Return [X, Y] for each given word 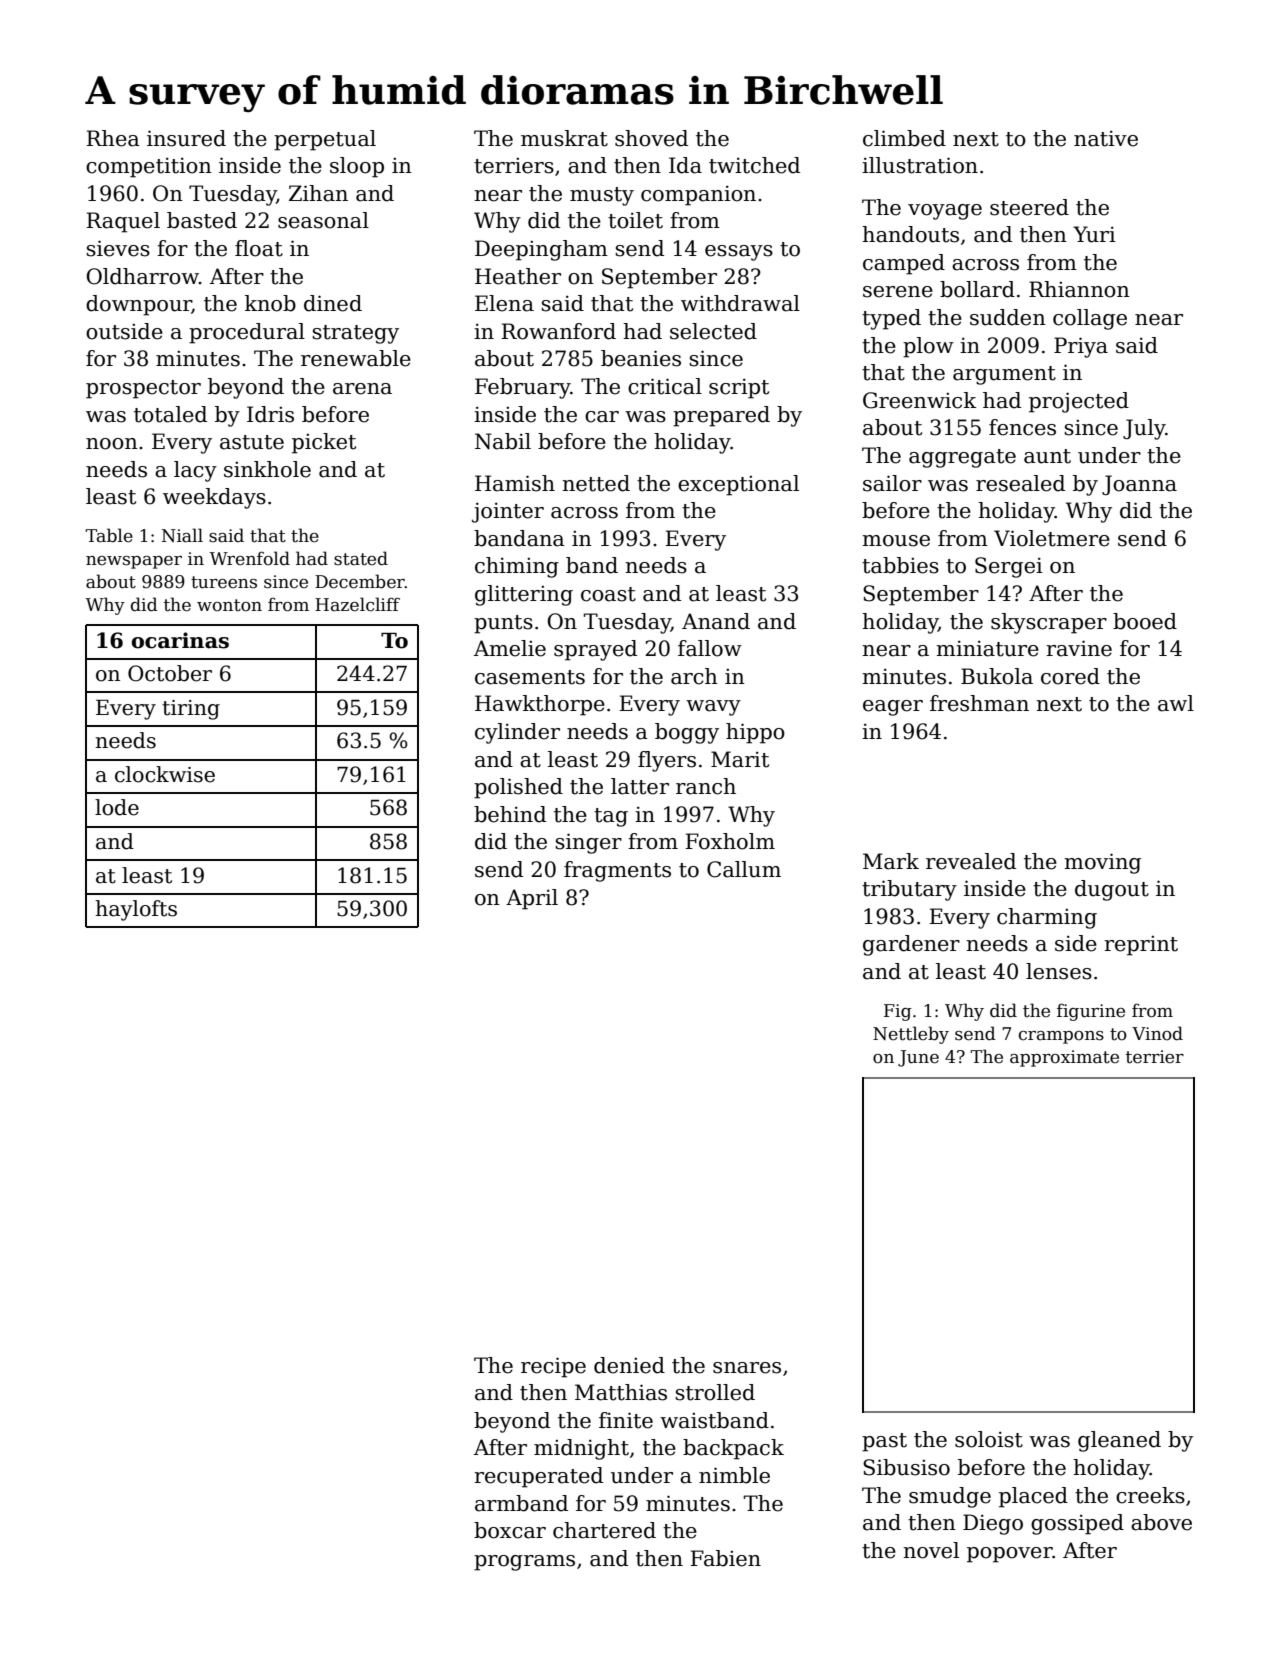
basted [202, 220]
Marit [740, 759]
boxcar [510, 1530]
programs [524, 1563]
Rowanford [558, 331]
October [170, 673]
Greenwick [919, 400]
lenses [1059, 971]
